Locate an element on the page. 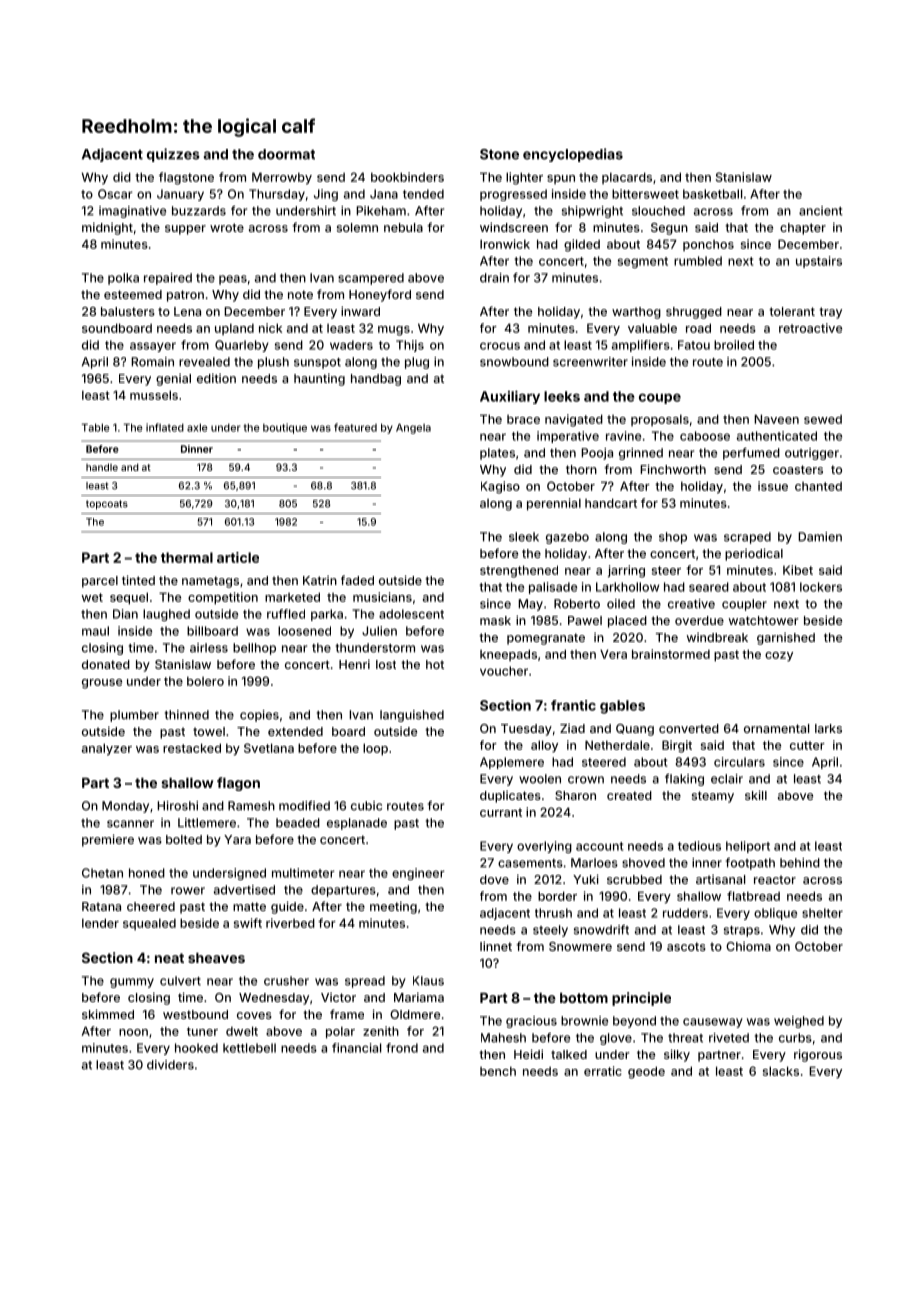 This image has height=1308, width=924. crocus is located at coordinates (500, 346).
